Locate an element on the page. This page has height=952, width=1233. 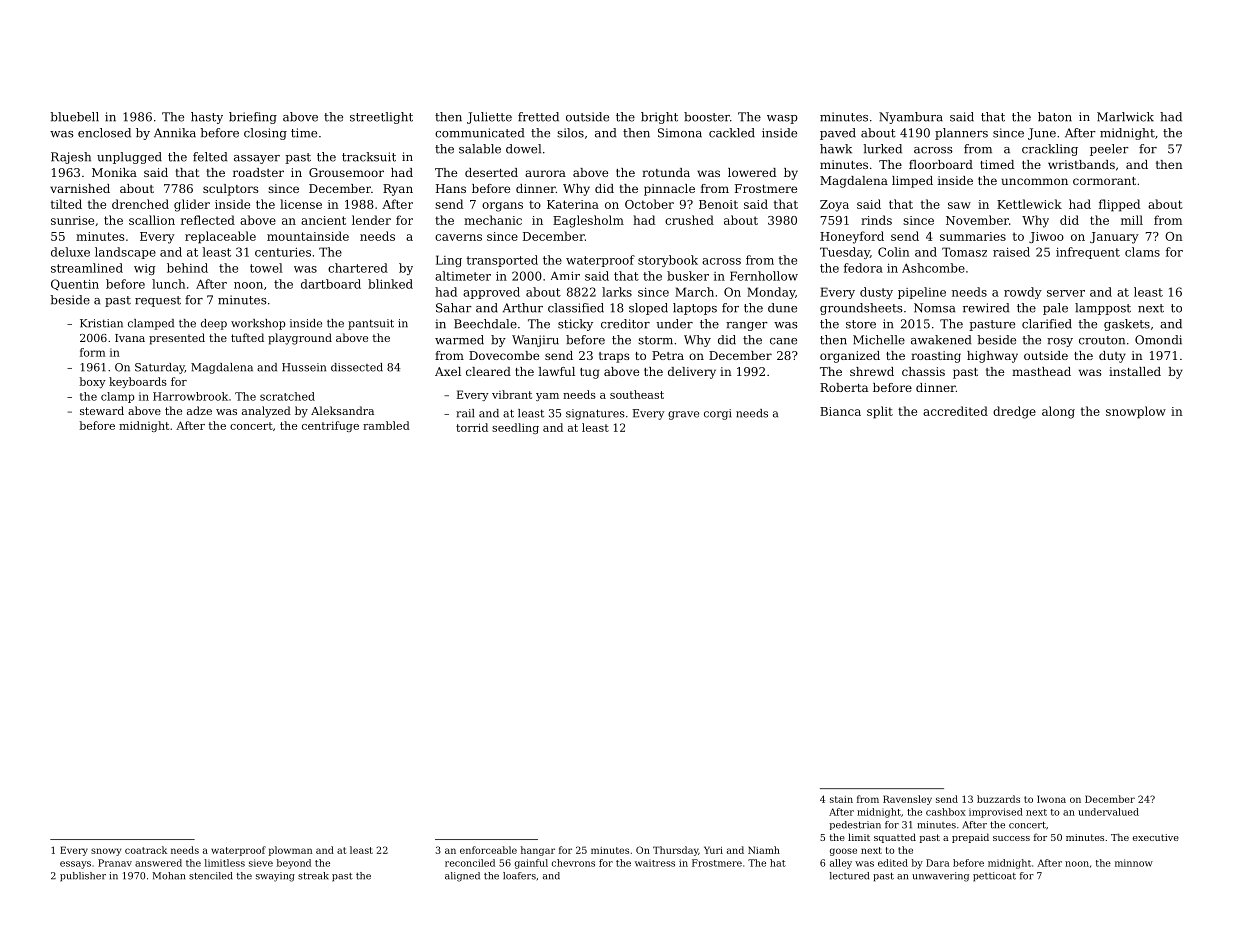
playground is located at coordinates (300, 339).
